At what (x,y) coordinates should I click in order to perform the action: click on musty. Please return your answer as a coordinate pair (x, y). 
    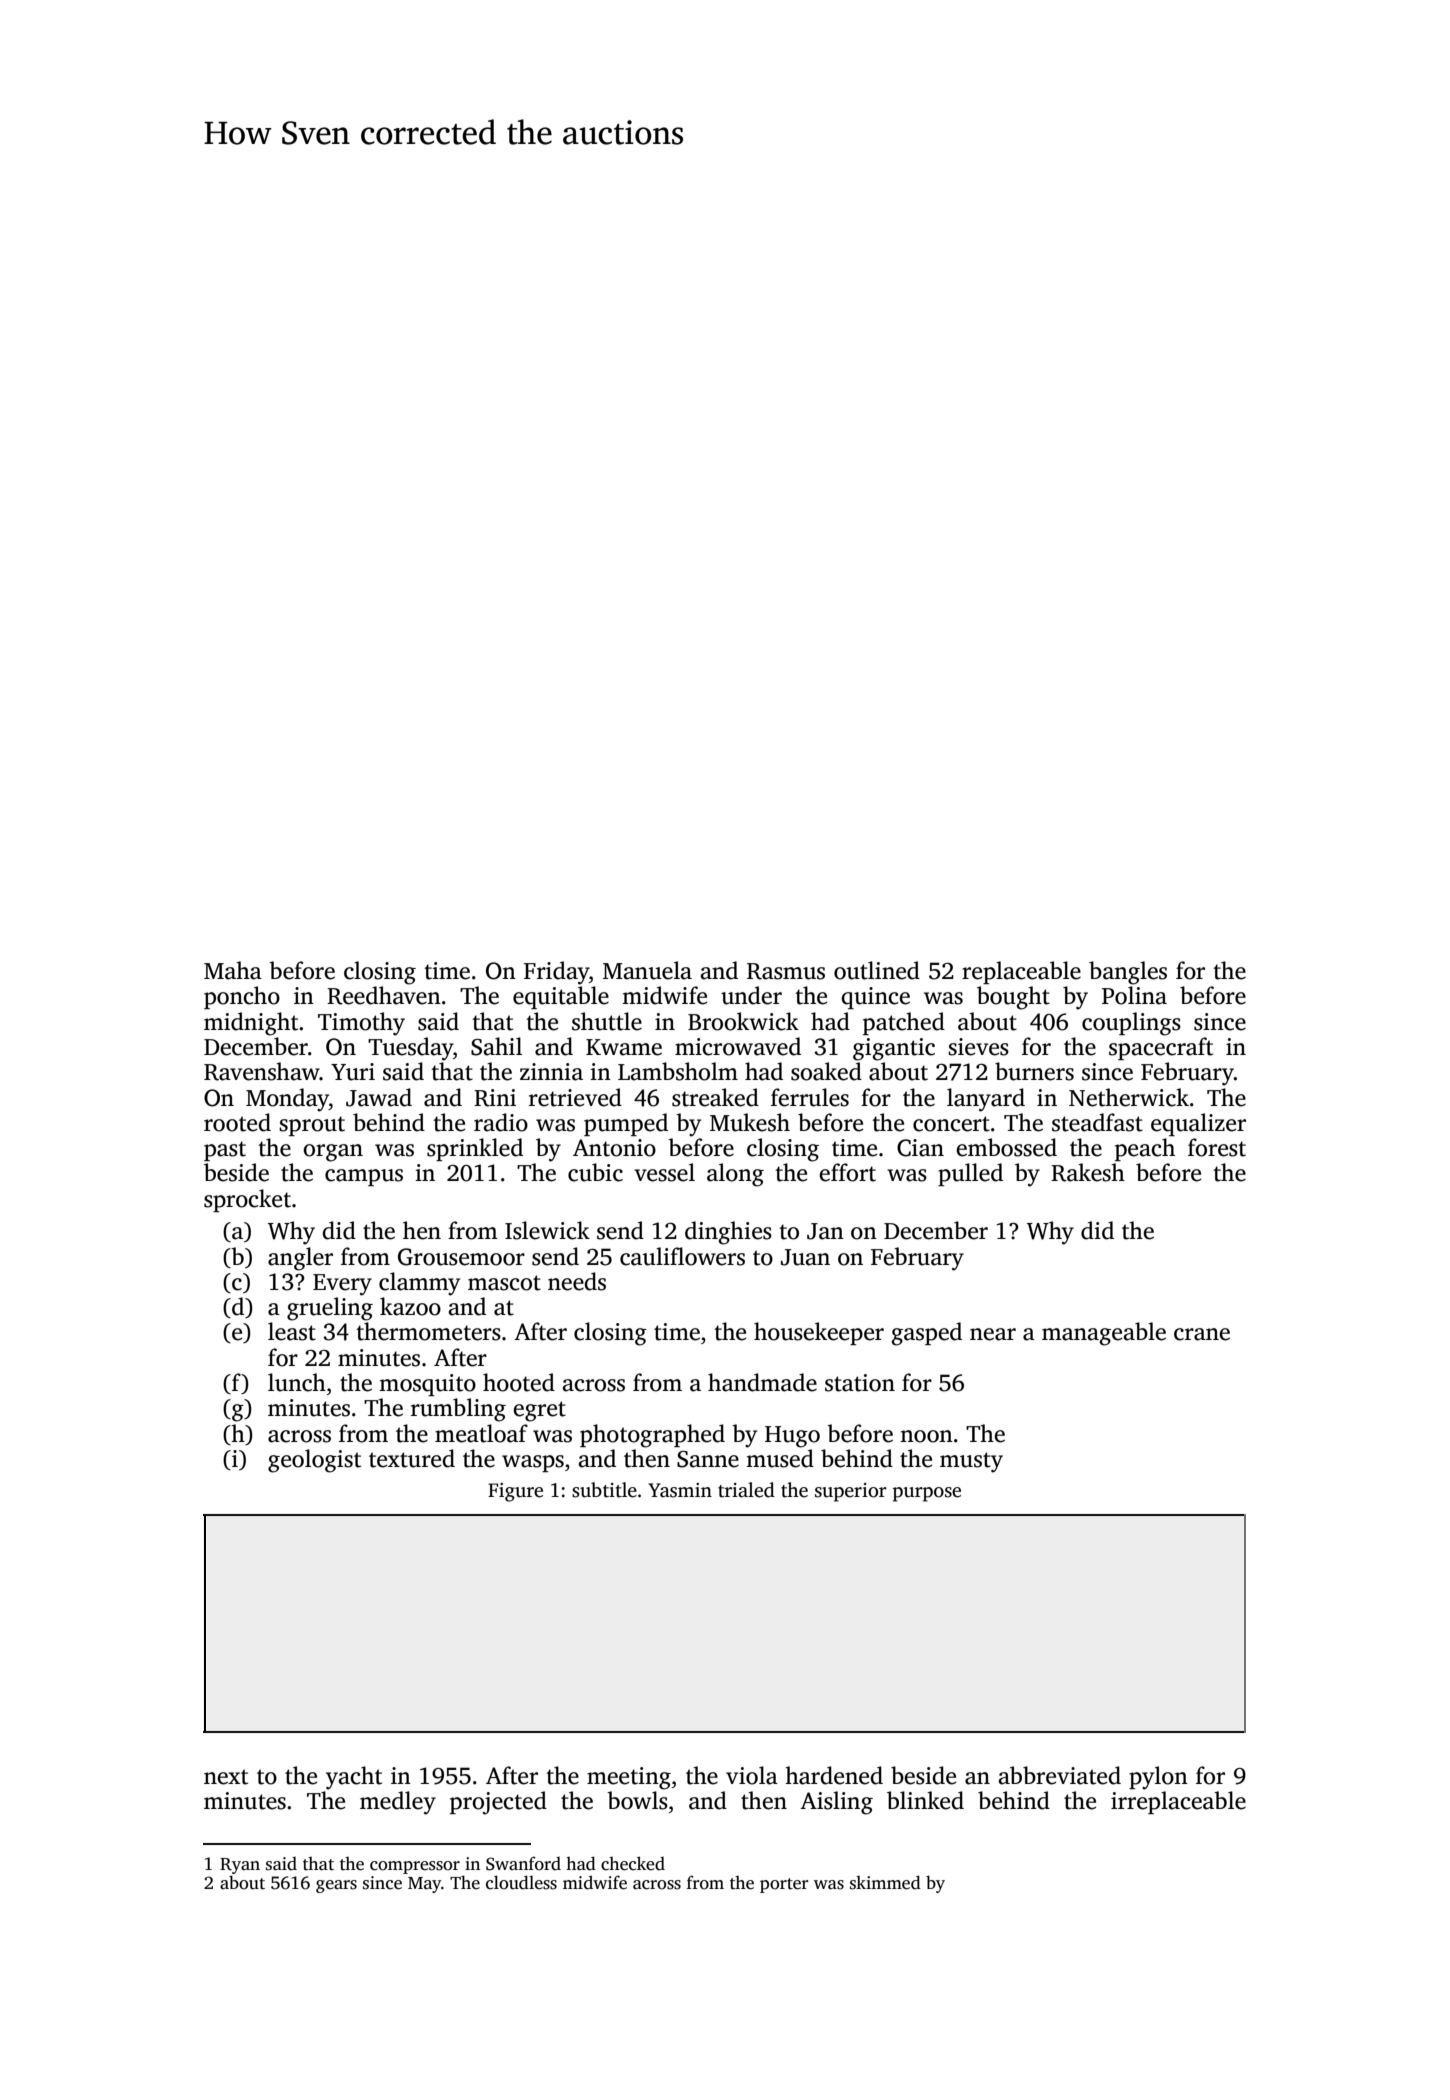
    Looking at the image, I should click on (971, 1462).
